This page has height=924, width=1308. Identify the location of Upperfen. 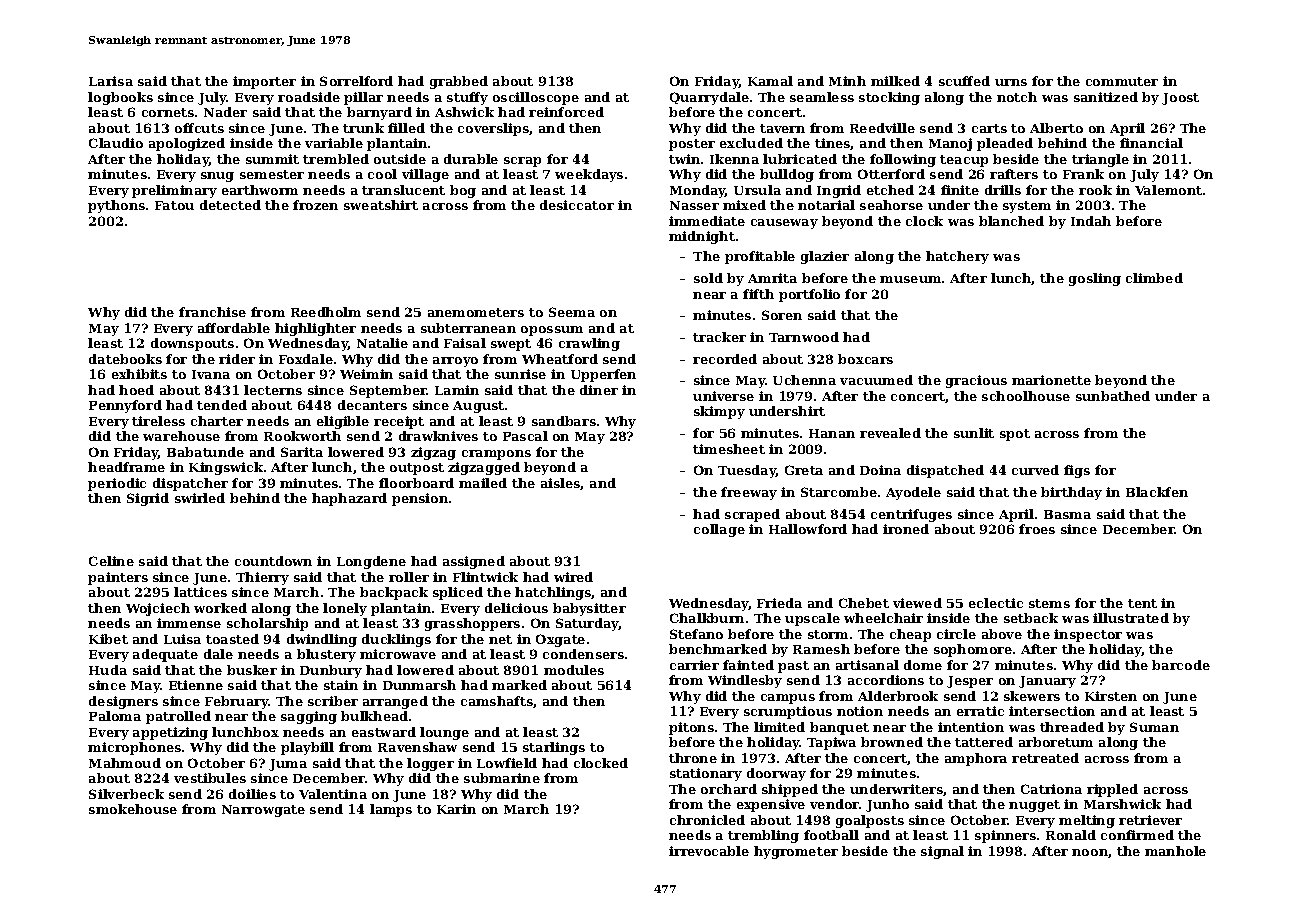
(603, 375).
